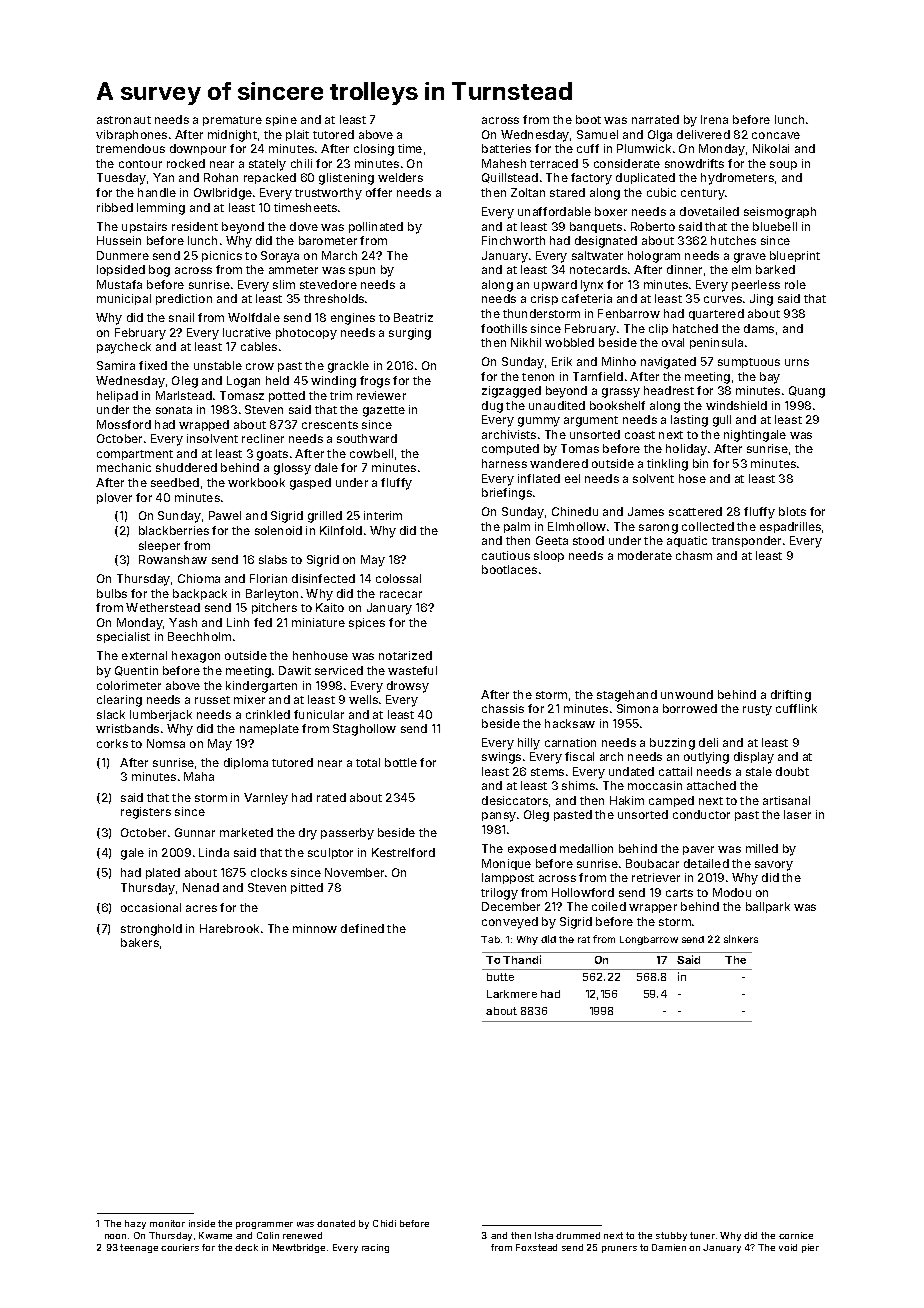 Image resolution: width=924 pixels, height=1308 pixels. What do you see at coordinates (499, 817) in the document?
I see `pansy` at bounding box center [499, 817].
